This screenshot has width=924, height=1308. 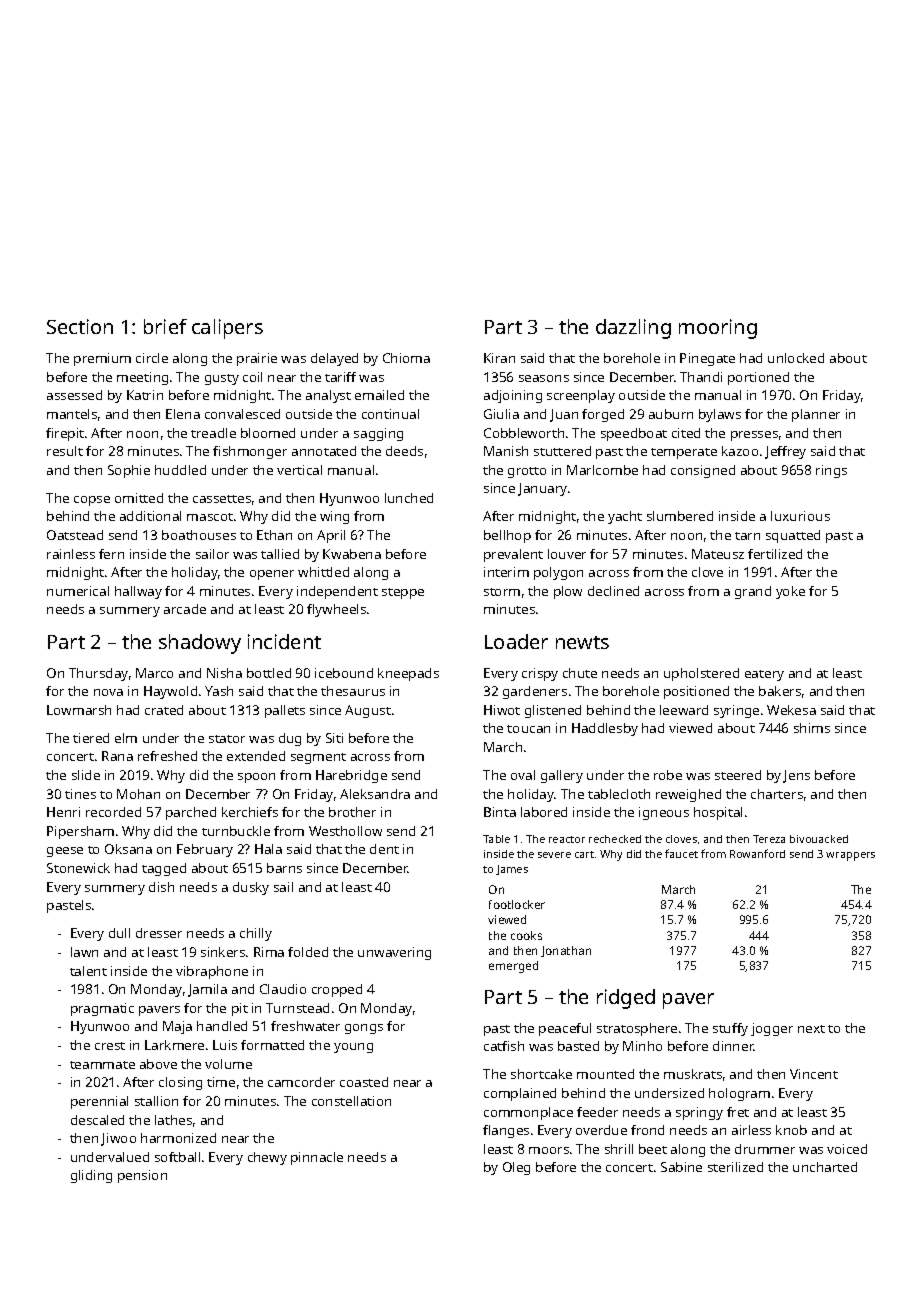 I want to click on time, so click(x=221, y=1082).
